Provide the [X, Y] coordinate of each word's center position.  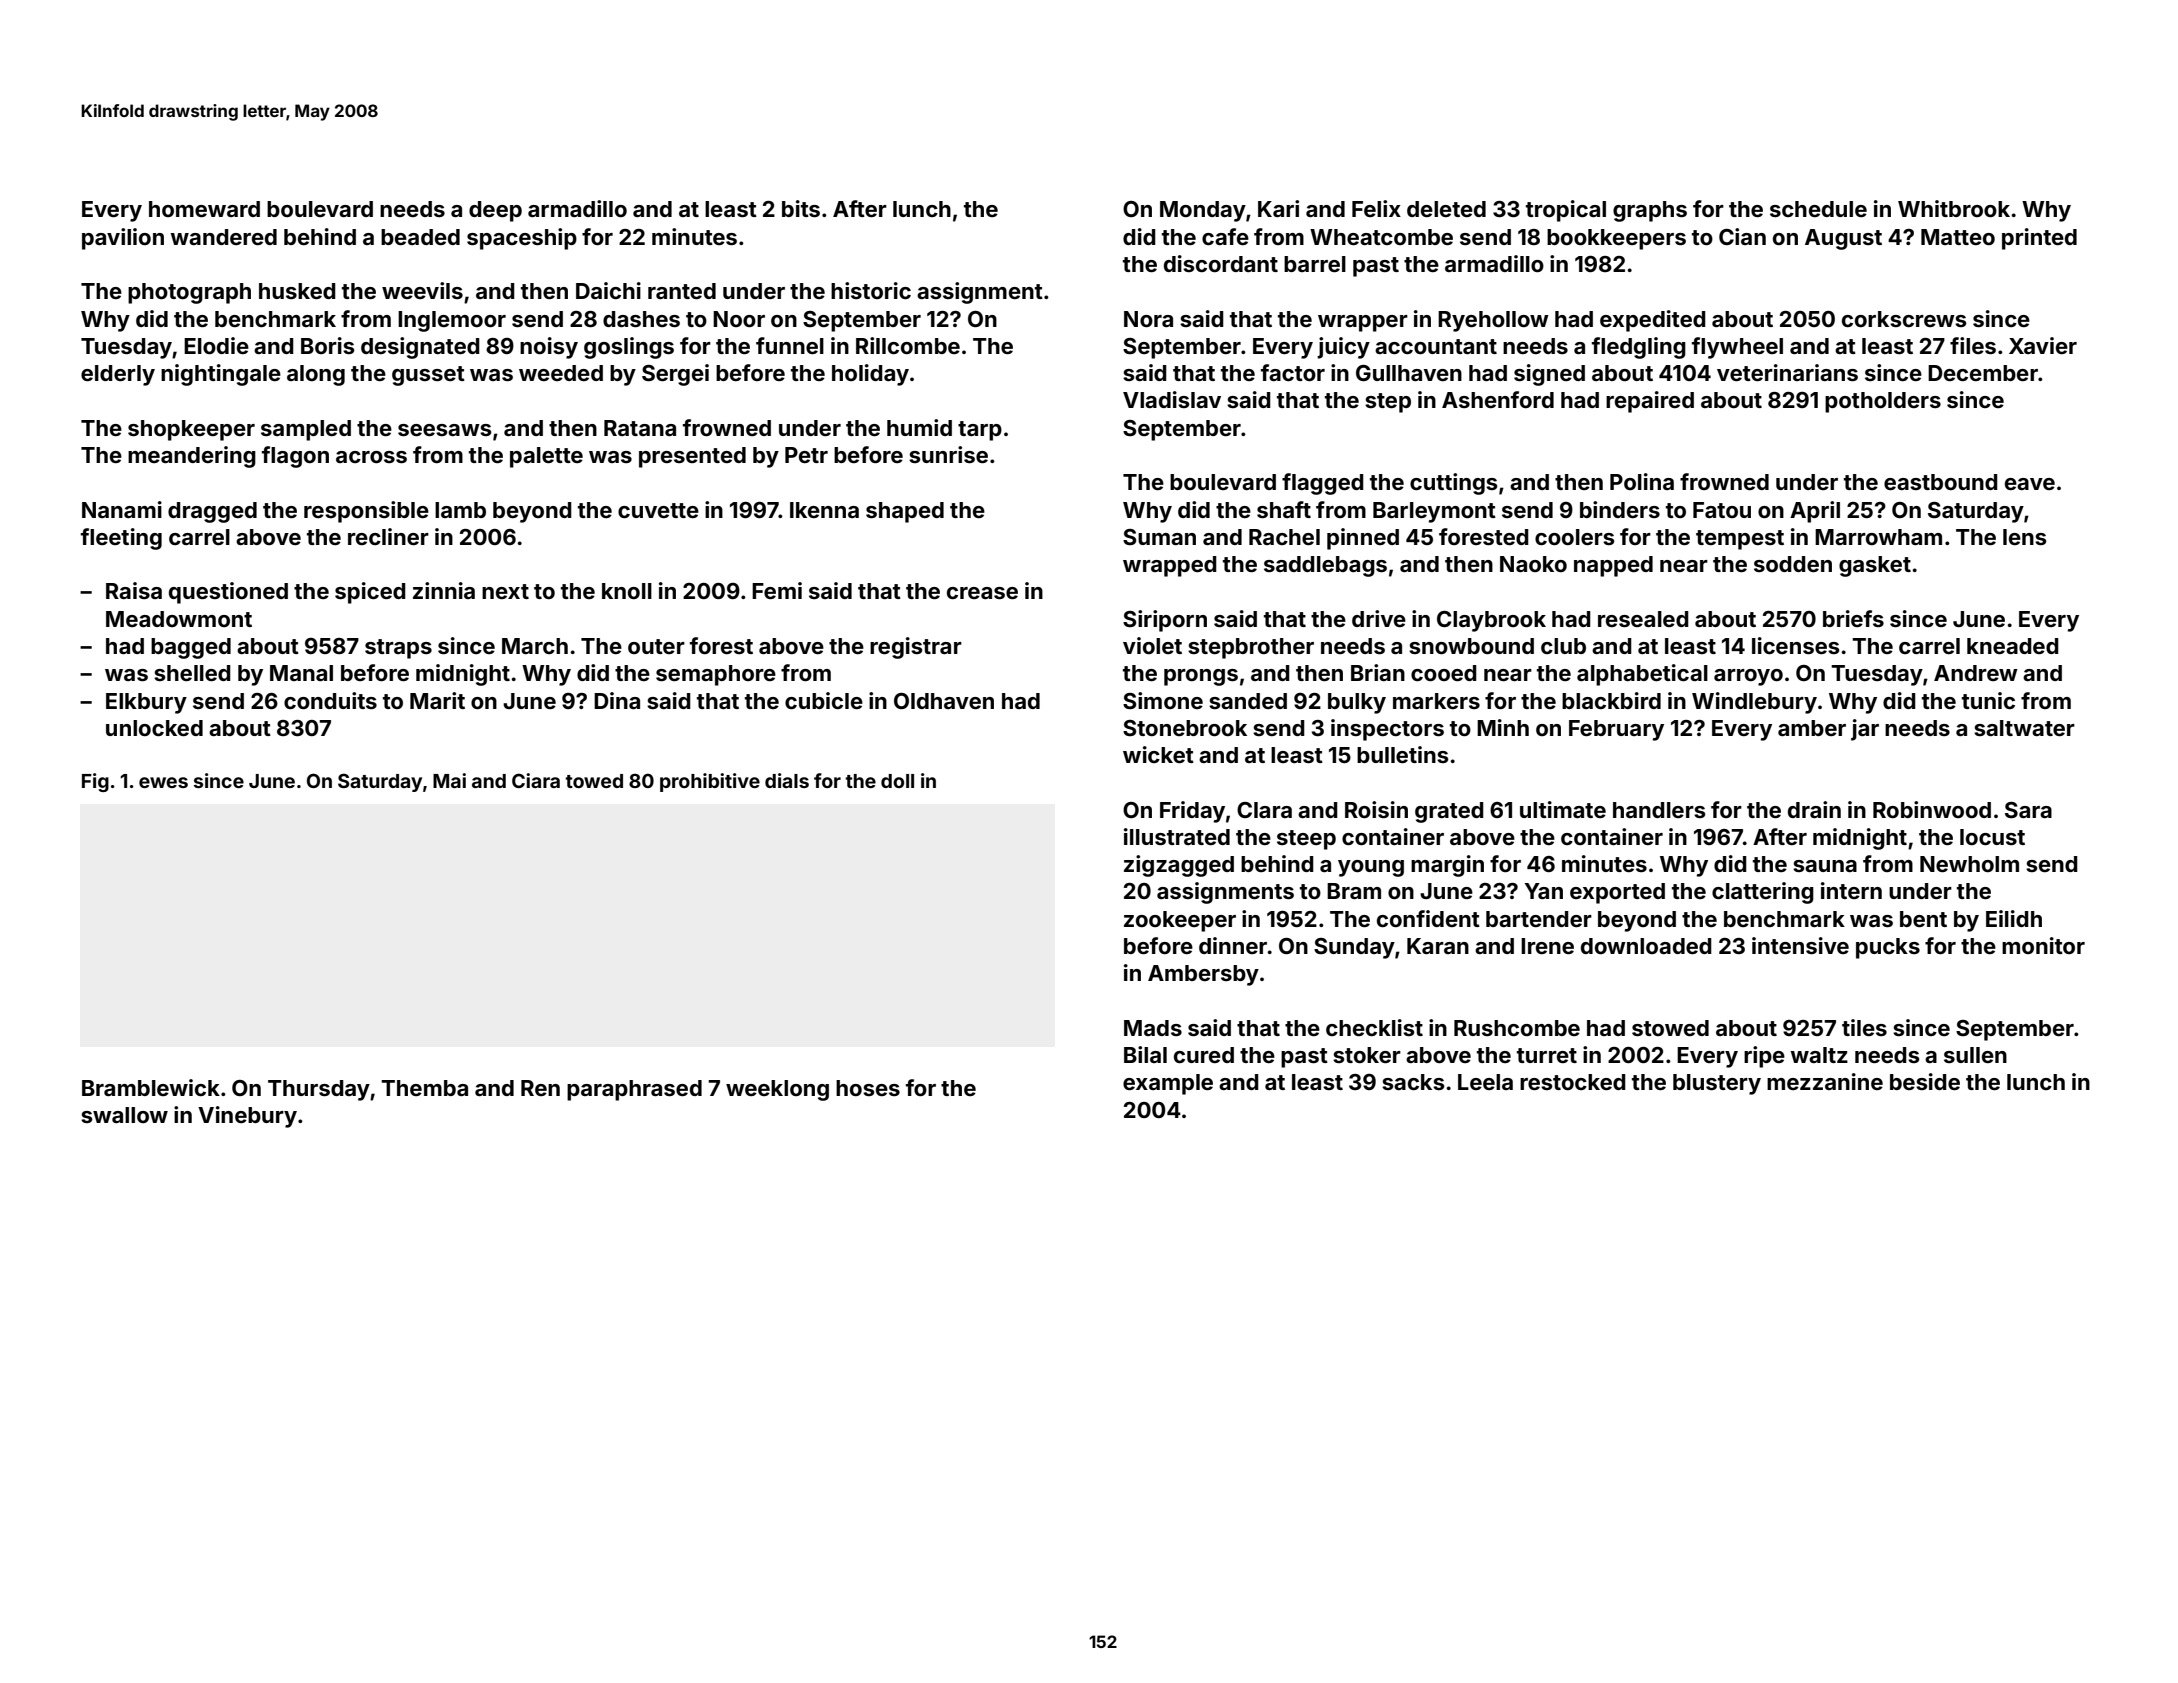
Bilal [1145, 1054]
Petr [806, 455]
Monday [1203, 211]
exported [1617, 893]
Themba [424, 1088]
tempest [1740, 540]
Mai [449, 780]
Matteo [1958, 237]
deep [495, 211]
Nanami [122, 509]
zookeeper [1180, 921]
